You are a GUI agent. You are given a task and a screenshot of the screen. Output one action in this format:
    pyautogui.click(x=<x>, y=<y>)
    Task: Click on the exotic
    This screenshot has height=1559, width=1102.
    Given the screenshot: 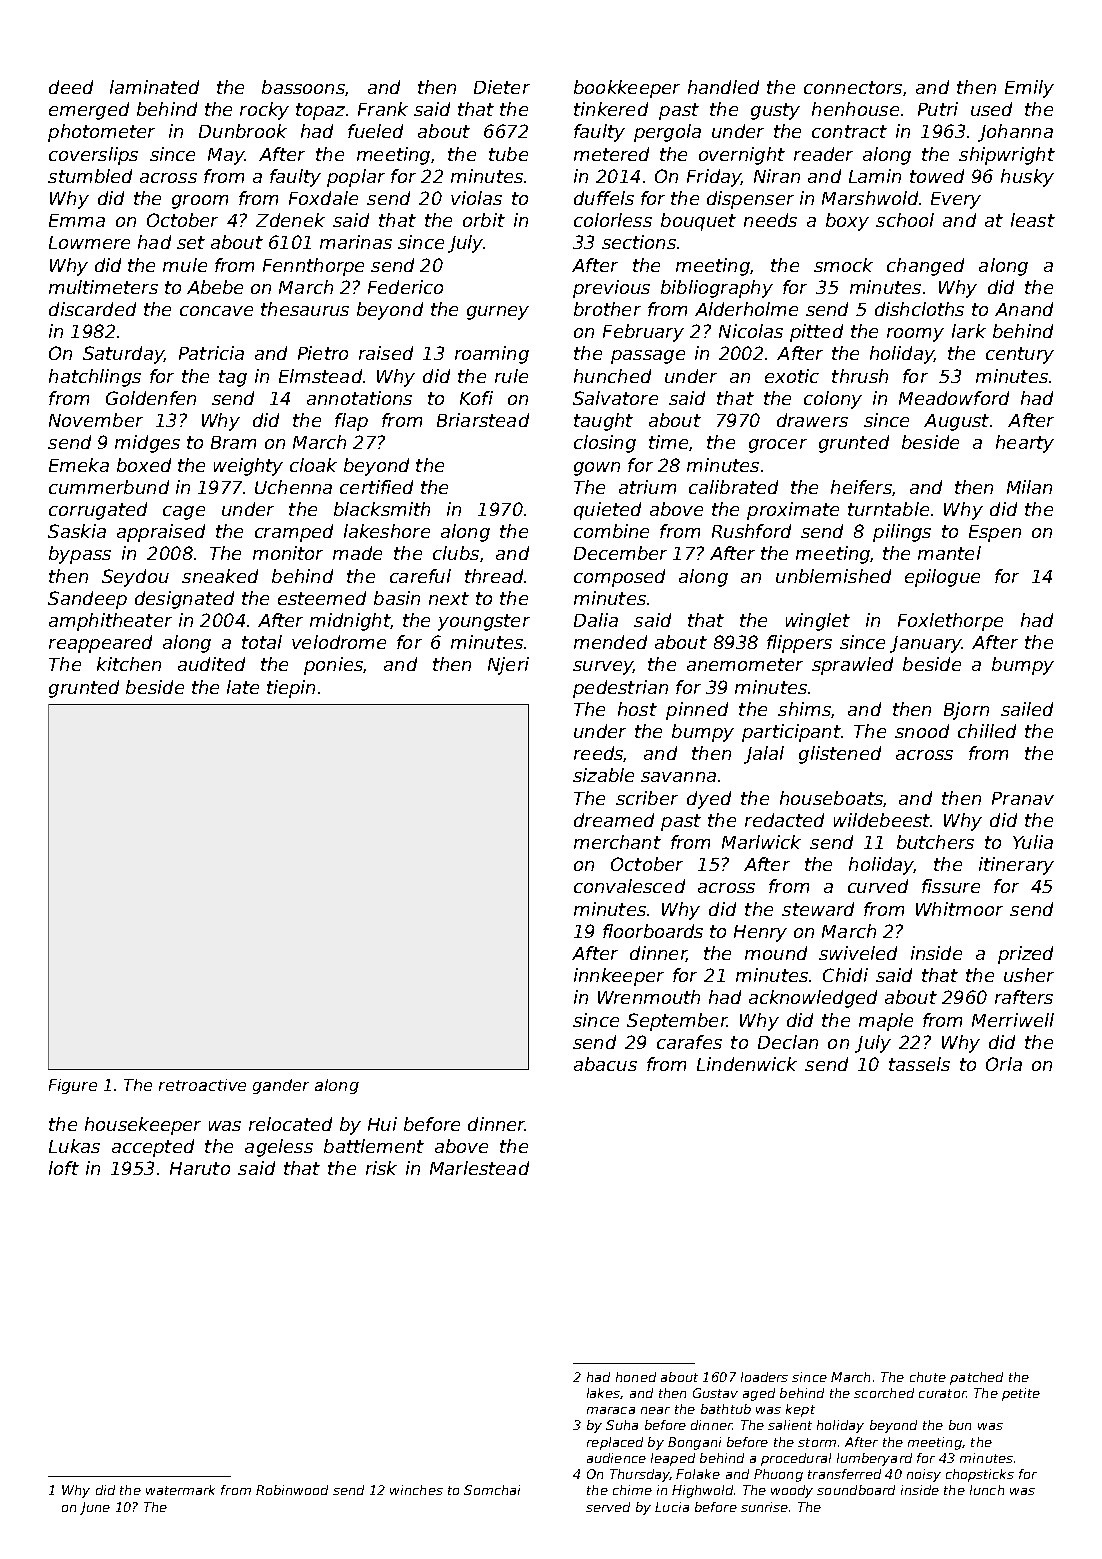 What is the action you would take?
    pyautogui.click(x=792, y=376)
